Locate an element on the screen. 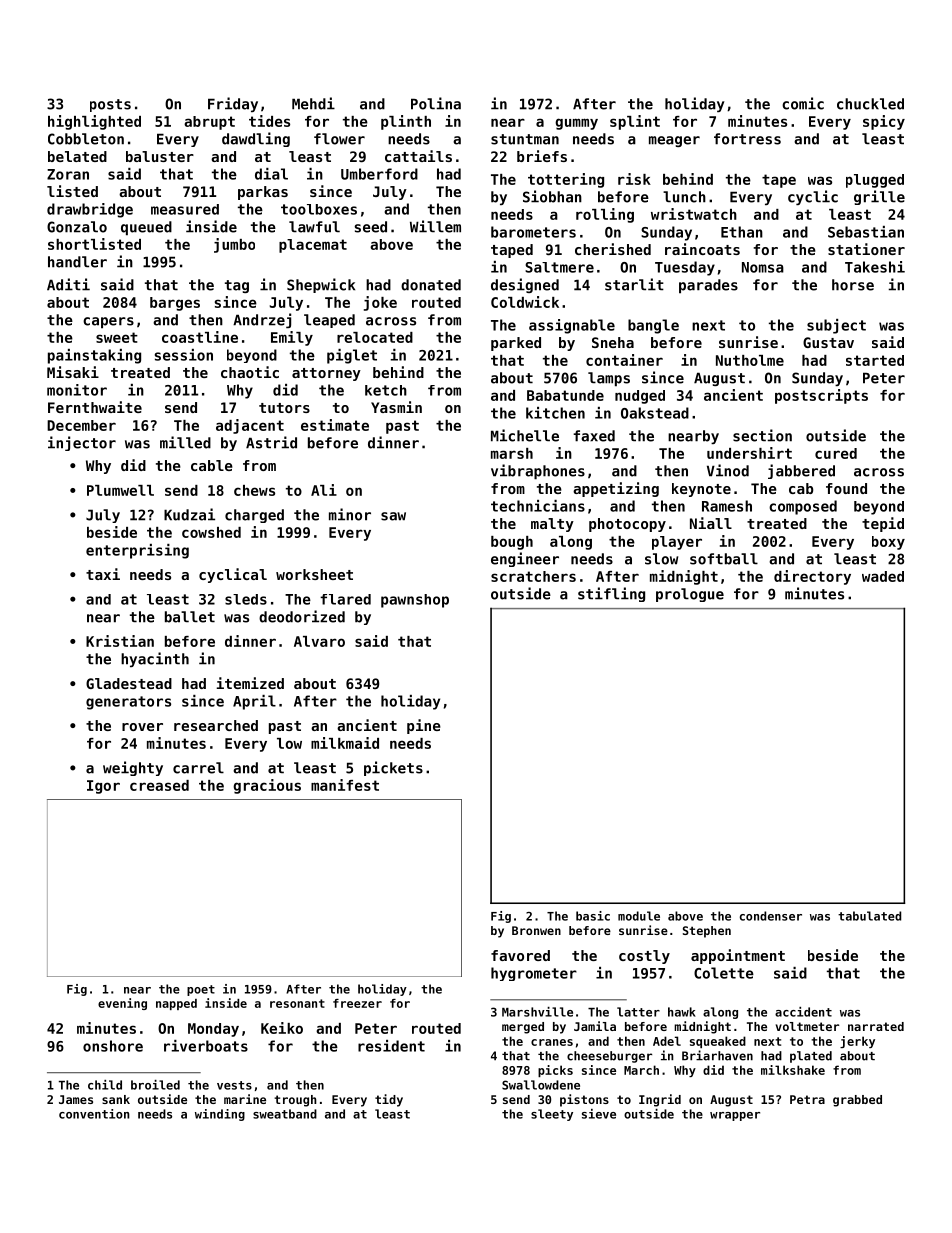 Image resolution: width=952 pixels, height=1233 pixels. highlighted is located at coordinates (94, 122).
